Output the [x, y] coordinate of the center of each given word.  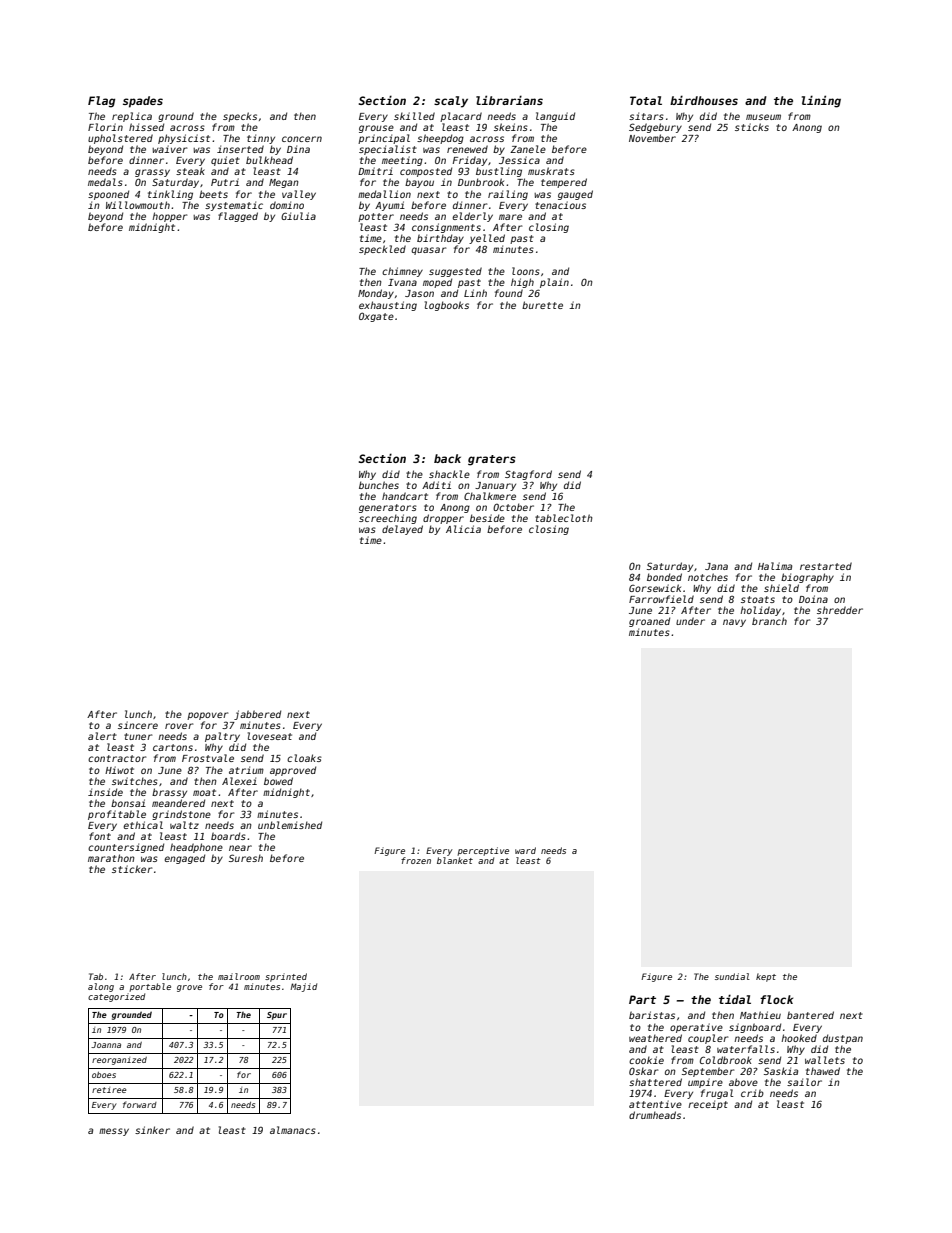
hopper [169, 217]
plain [554, 283]
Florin [105, 127]
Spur [277, 1016]
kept [766, 977]
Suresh [246, 858]
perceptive [483, 851]
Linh [475, 293]
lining [821, 101]
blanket [455, 860]
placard [461, 117]
